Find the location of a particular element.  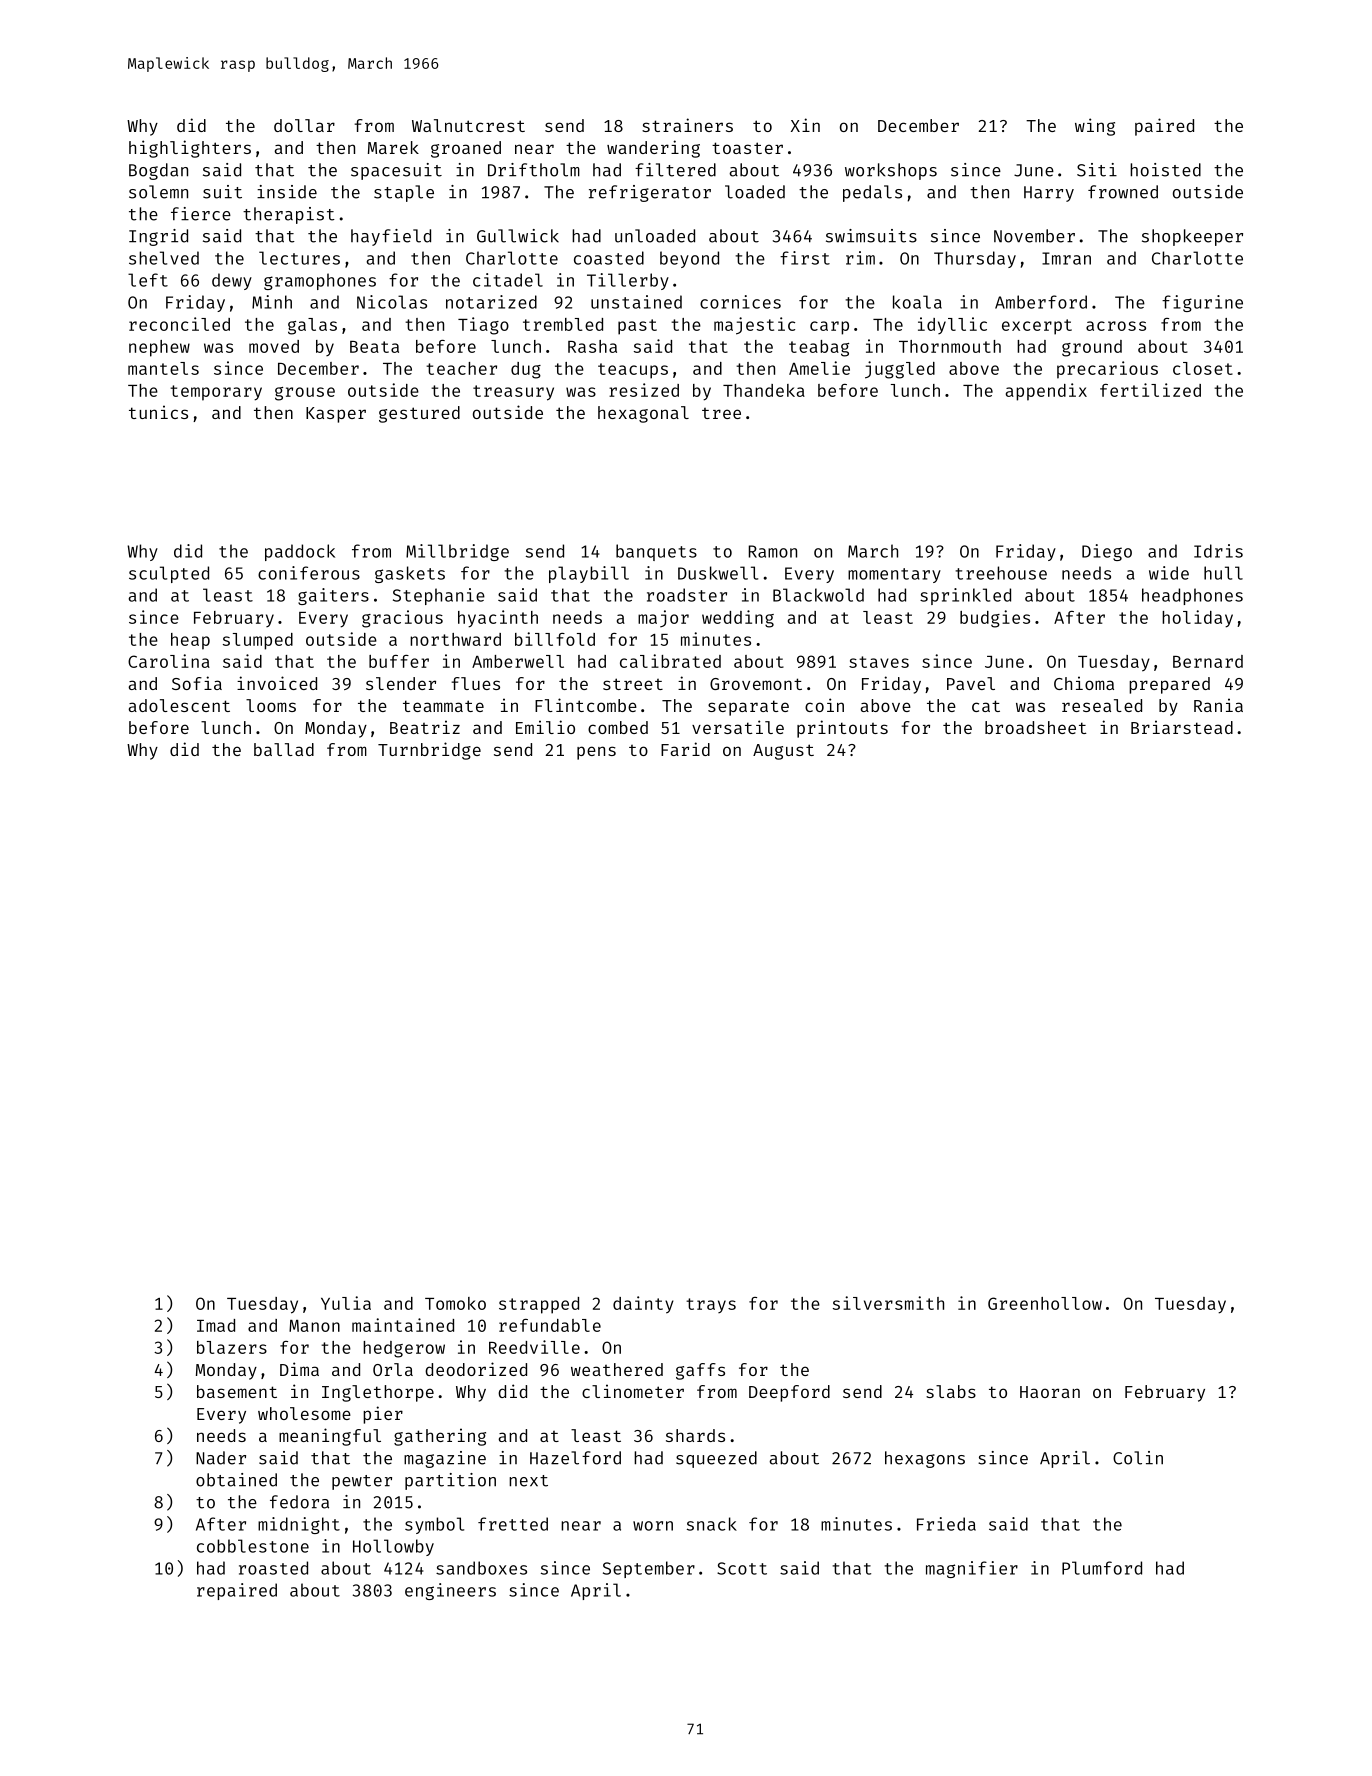

headphones is located at coordinates (1192, 596).
